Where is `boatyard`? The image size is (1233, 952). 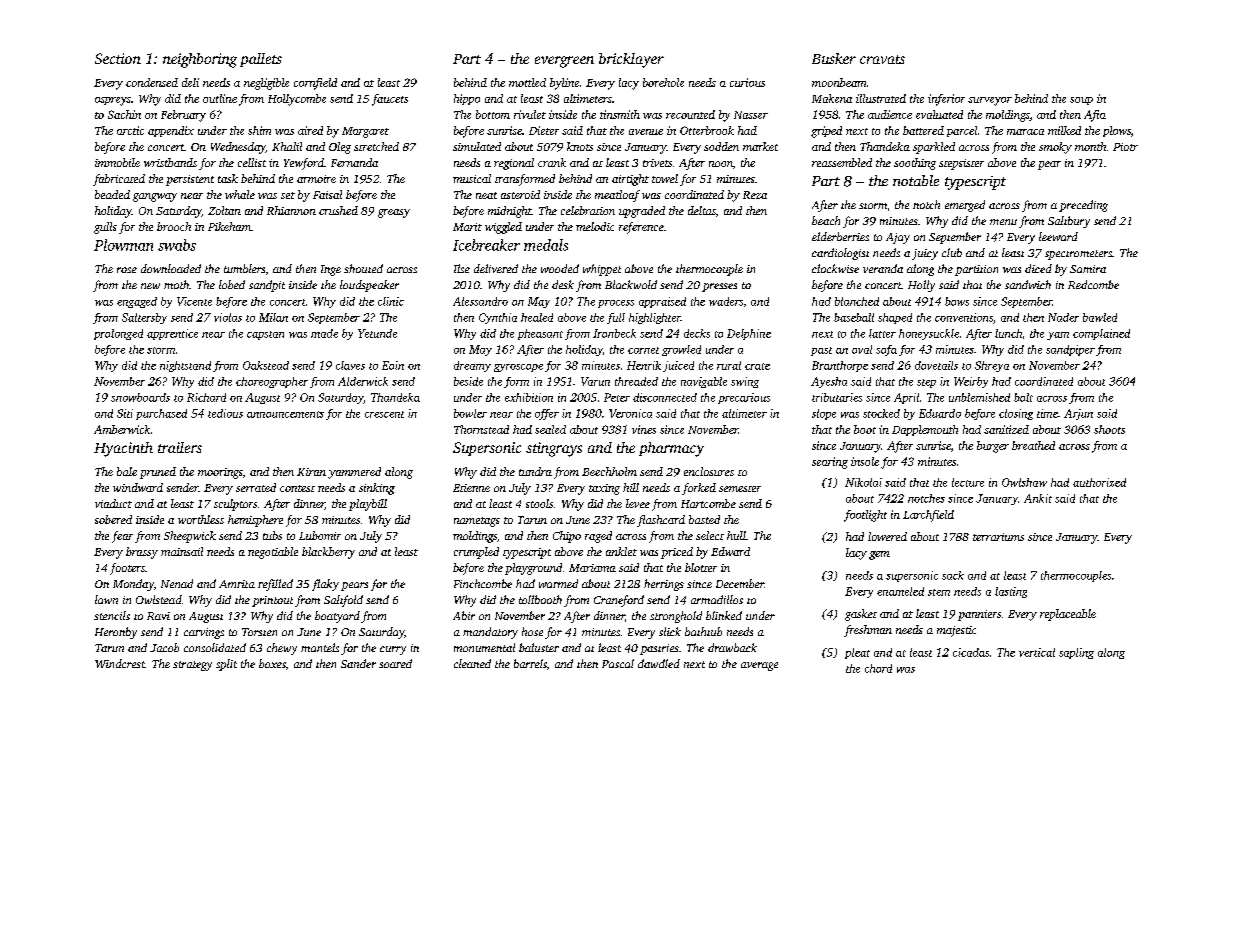 boatyard is located at coordinates (337, 617).
